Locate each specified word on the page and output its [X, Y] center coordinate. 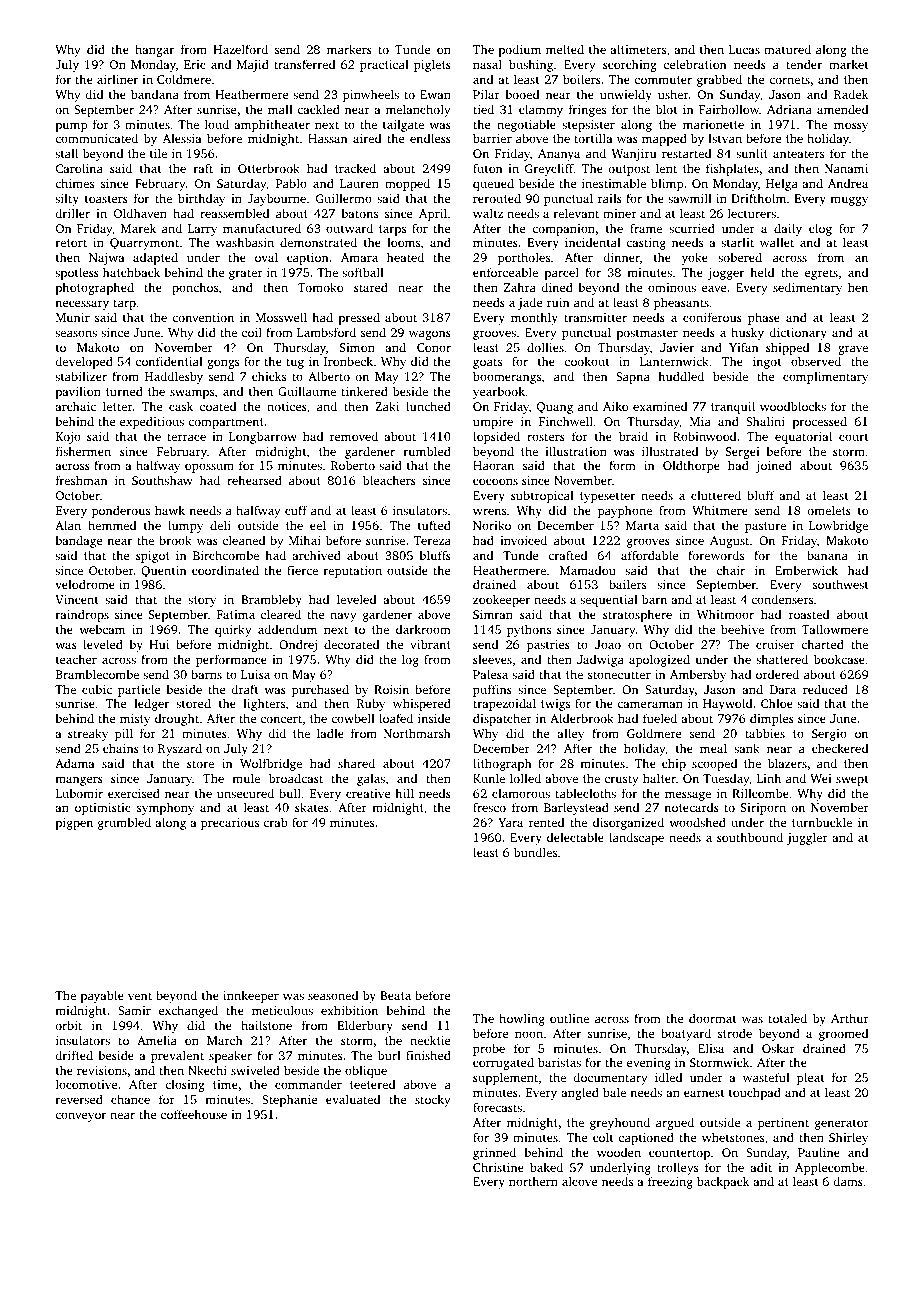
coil [252, 332]
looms [403, 242]
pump [71, 127]
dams [848, 1181]
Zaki [387, 406]
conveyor [80, 1117]
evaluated [353, 1099]
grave [853, 350]
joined [774, 466]
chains [121, 748]
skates [312, 807]
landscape [636, 838]
